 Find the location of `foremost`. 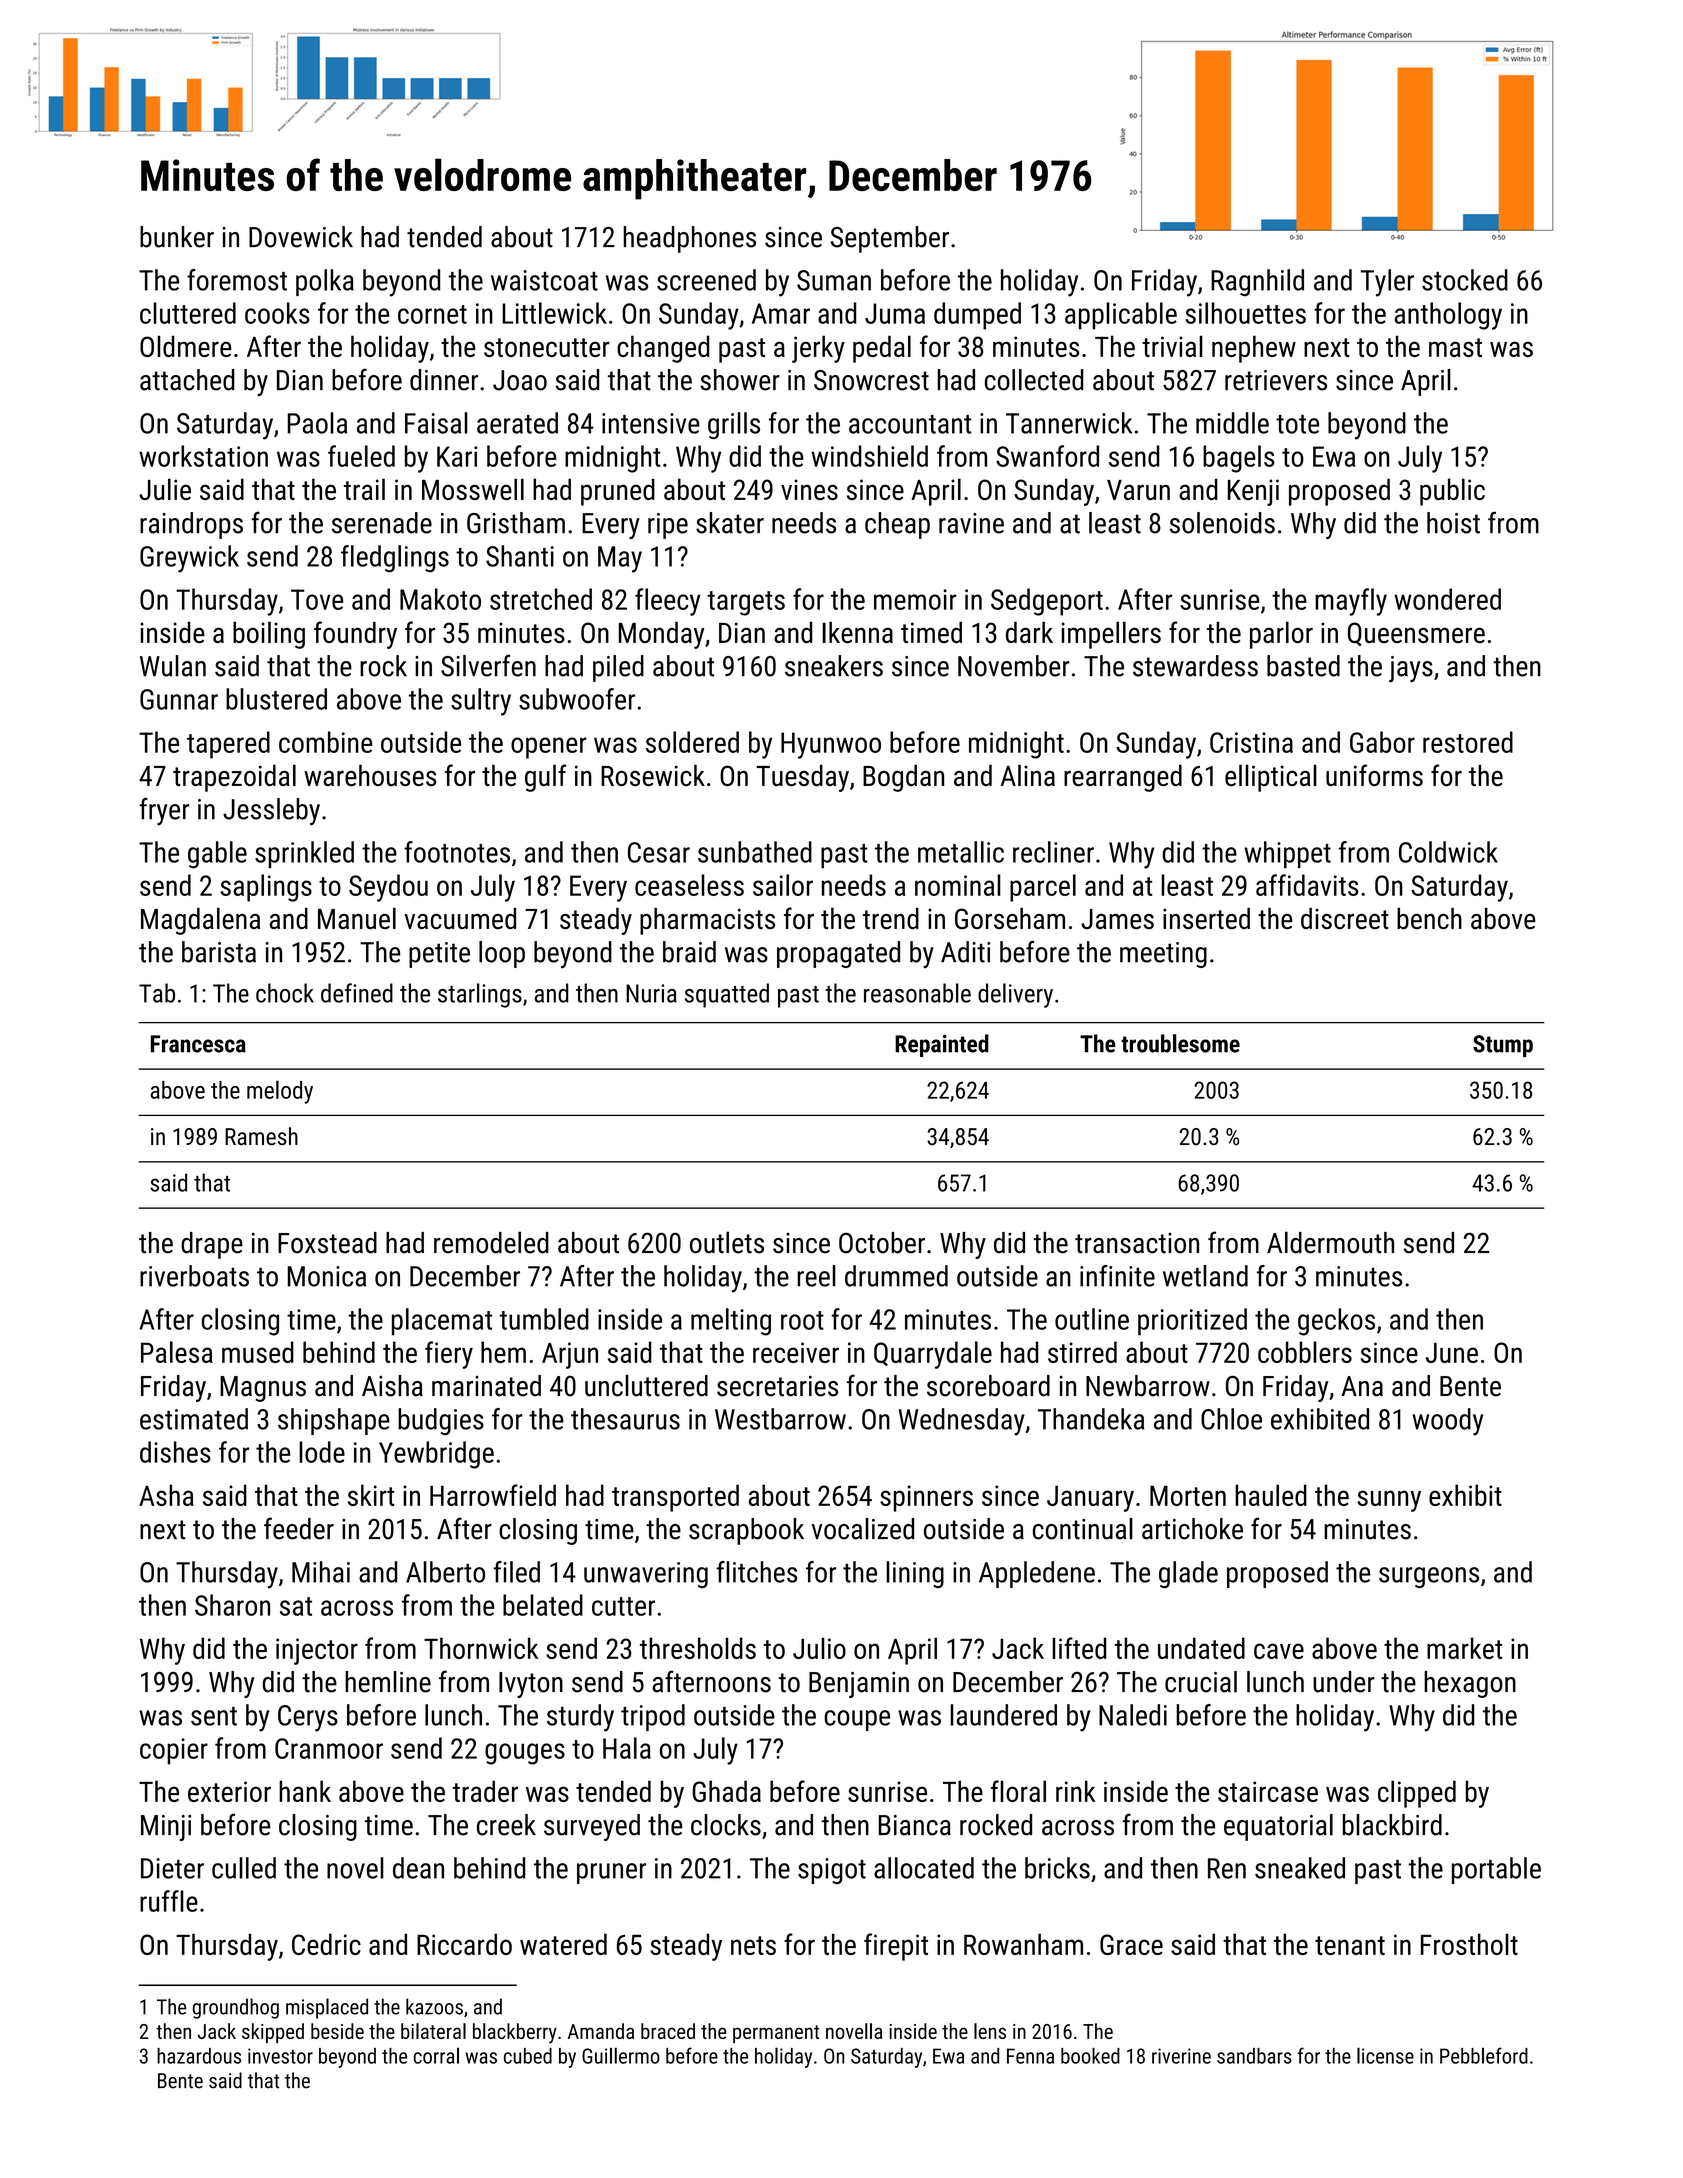

foremost is located at coordinates (237, 280).
